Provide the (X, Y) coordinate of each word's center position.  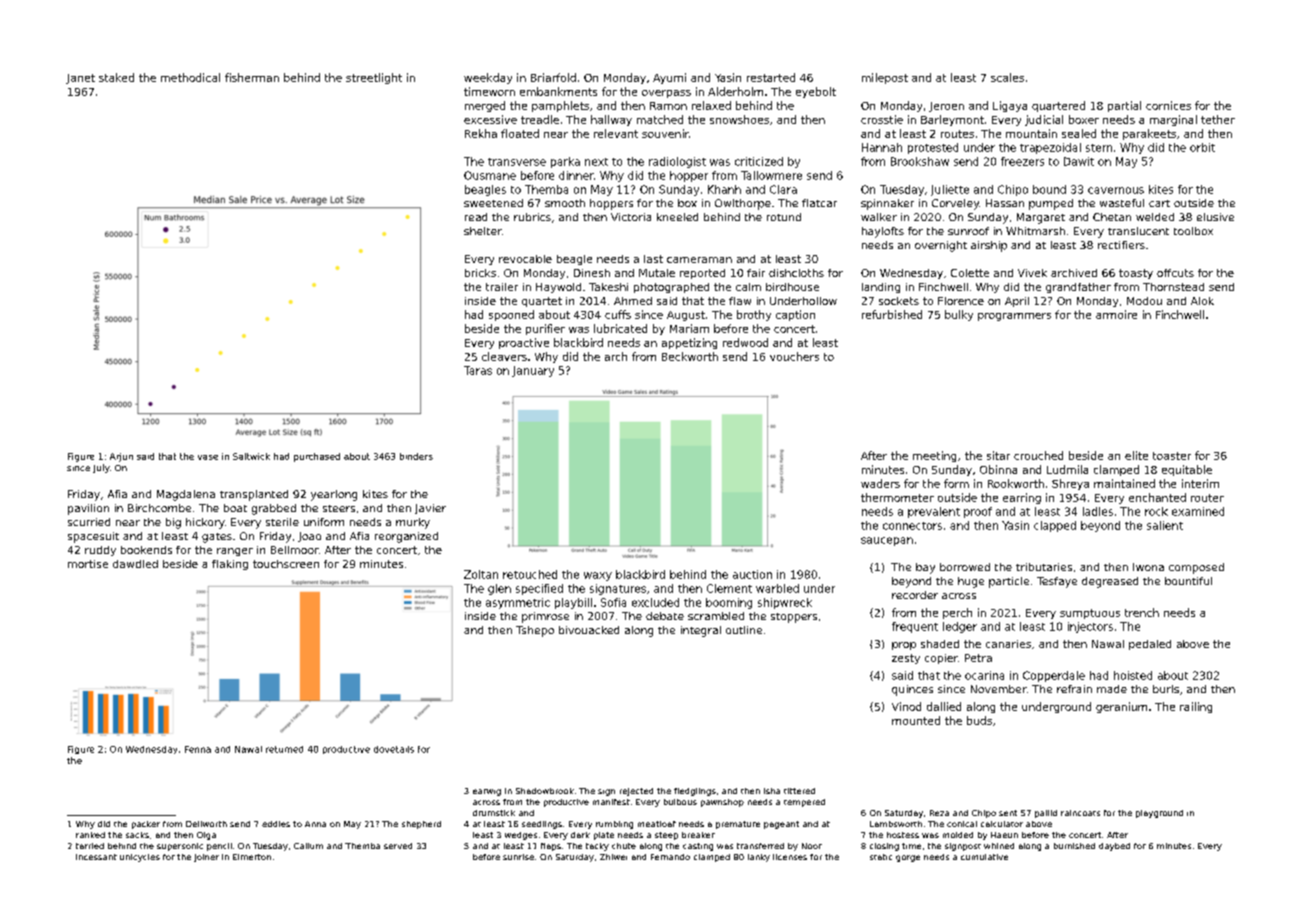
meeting (934, 456)
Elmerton (252, 857)
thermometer (897, 497)
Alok (1202, 301)
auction (752, 574)
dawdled (135, 564)
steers (339, 508)
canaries (1008, 644)
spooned (511, 315)
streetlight (374, 78)
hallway (611, 120)
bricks (480, 273)
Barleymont (952, 120)
